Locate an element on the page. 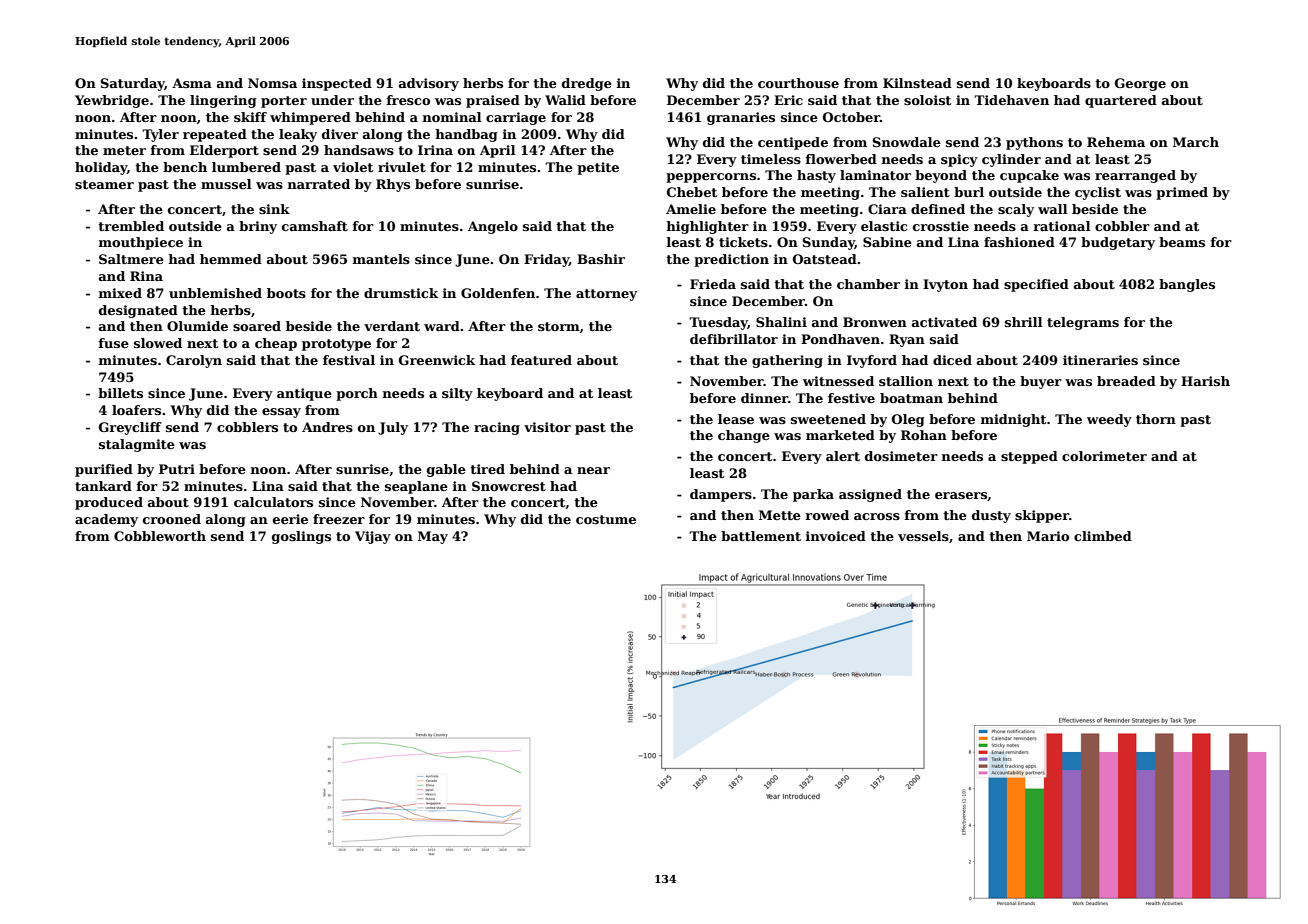 Image resolution: width=1308 pixels, height=924 pixels. billets is located at coordinates (120, 393).
